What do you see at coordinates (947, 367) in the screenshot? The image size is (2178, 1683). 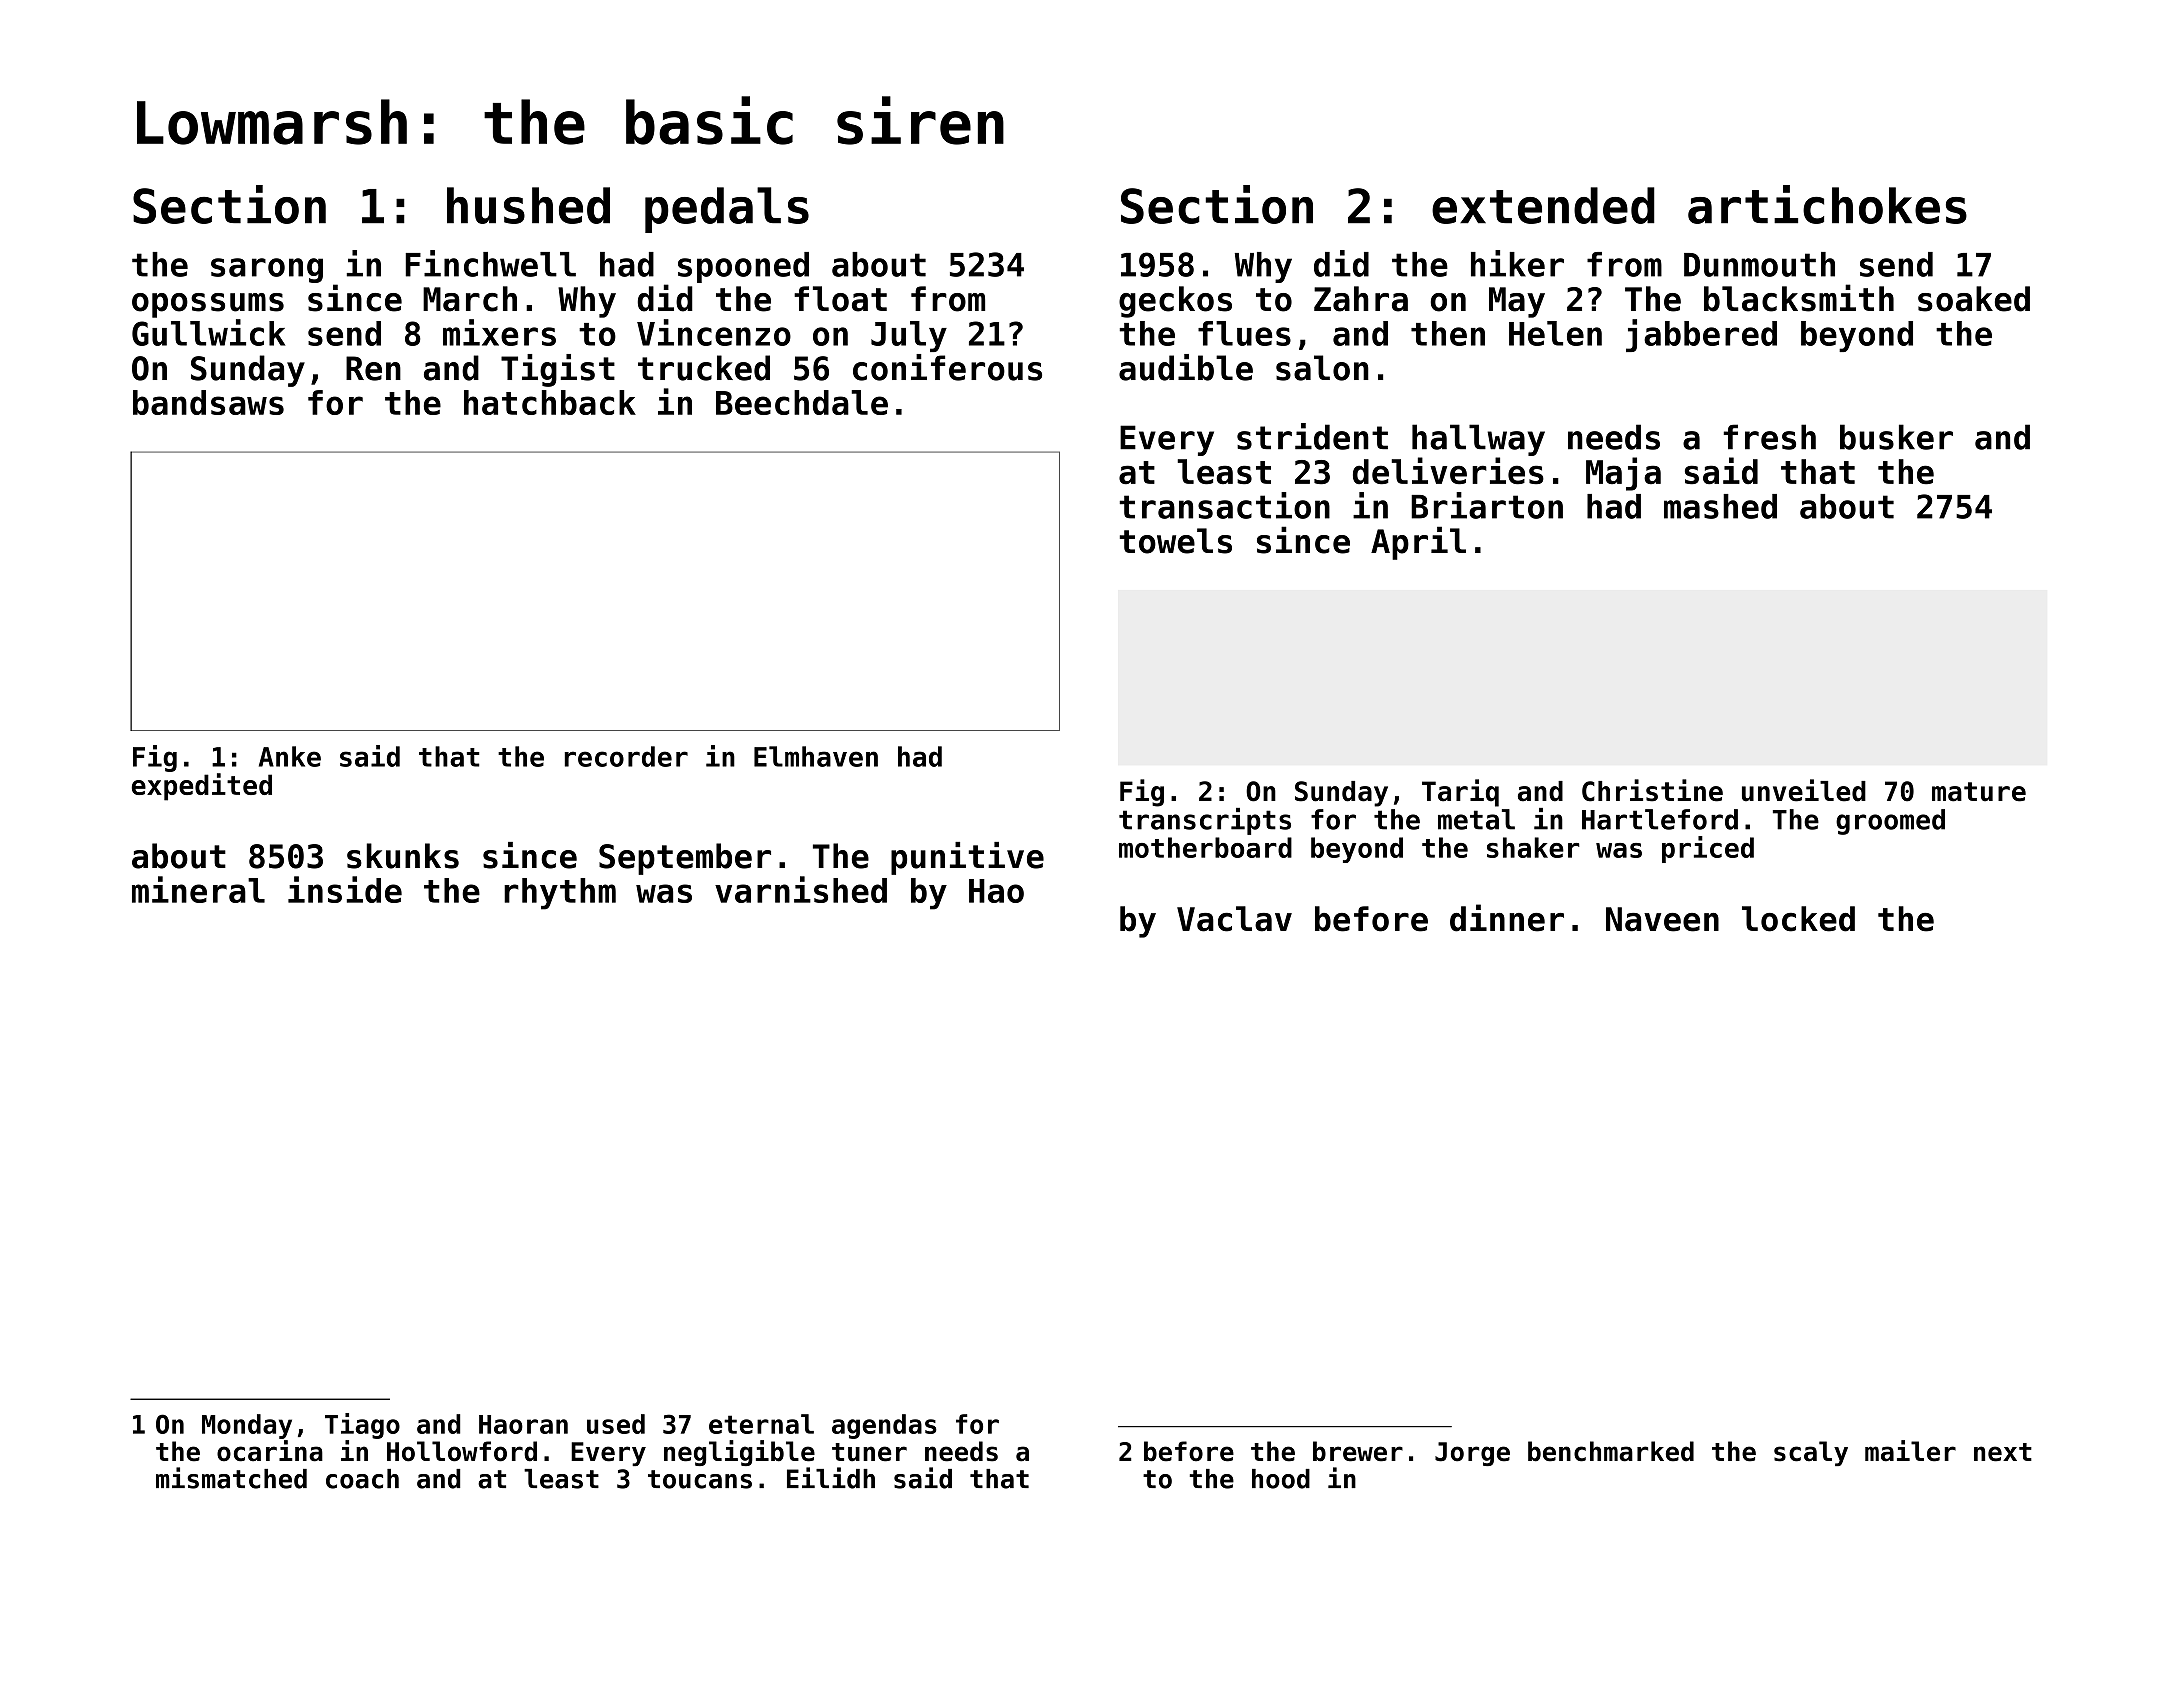 I see `coniferous` at bounding box center [947, 367].
